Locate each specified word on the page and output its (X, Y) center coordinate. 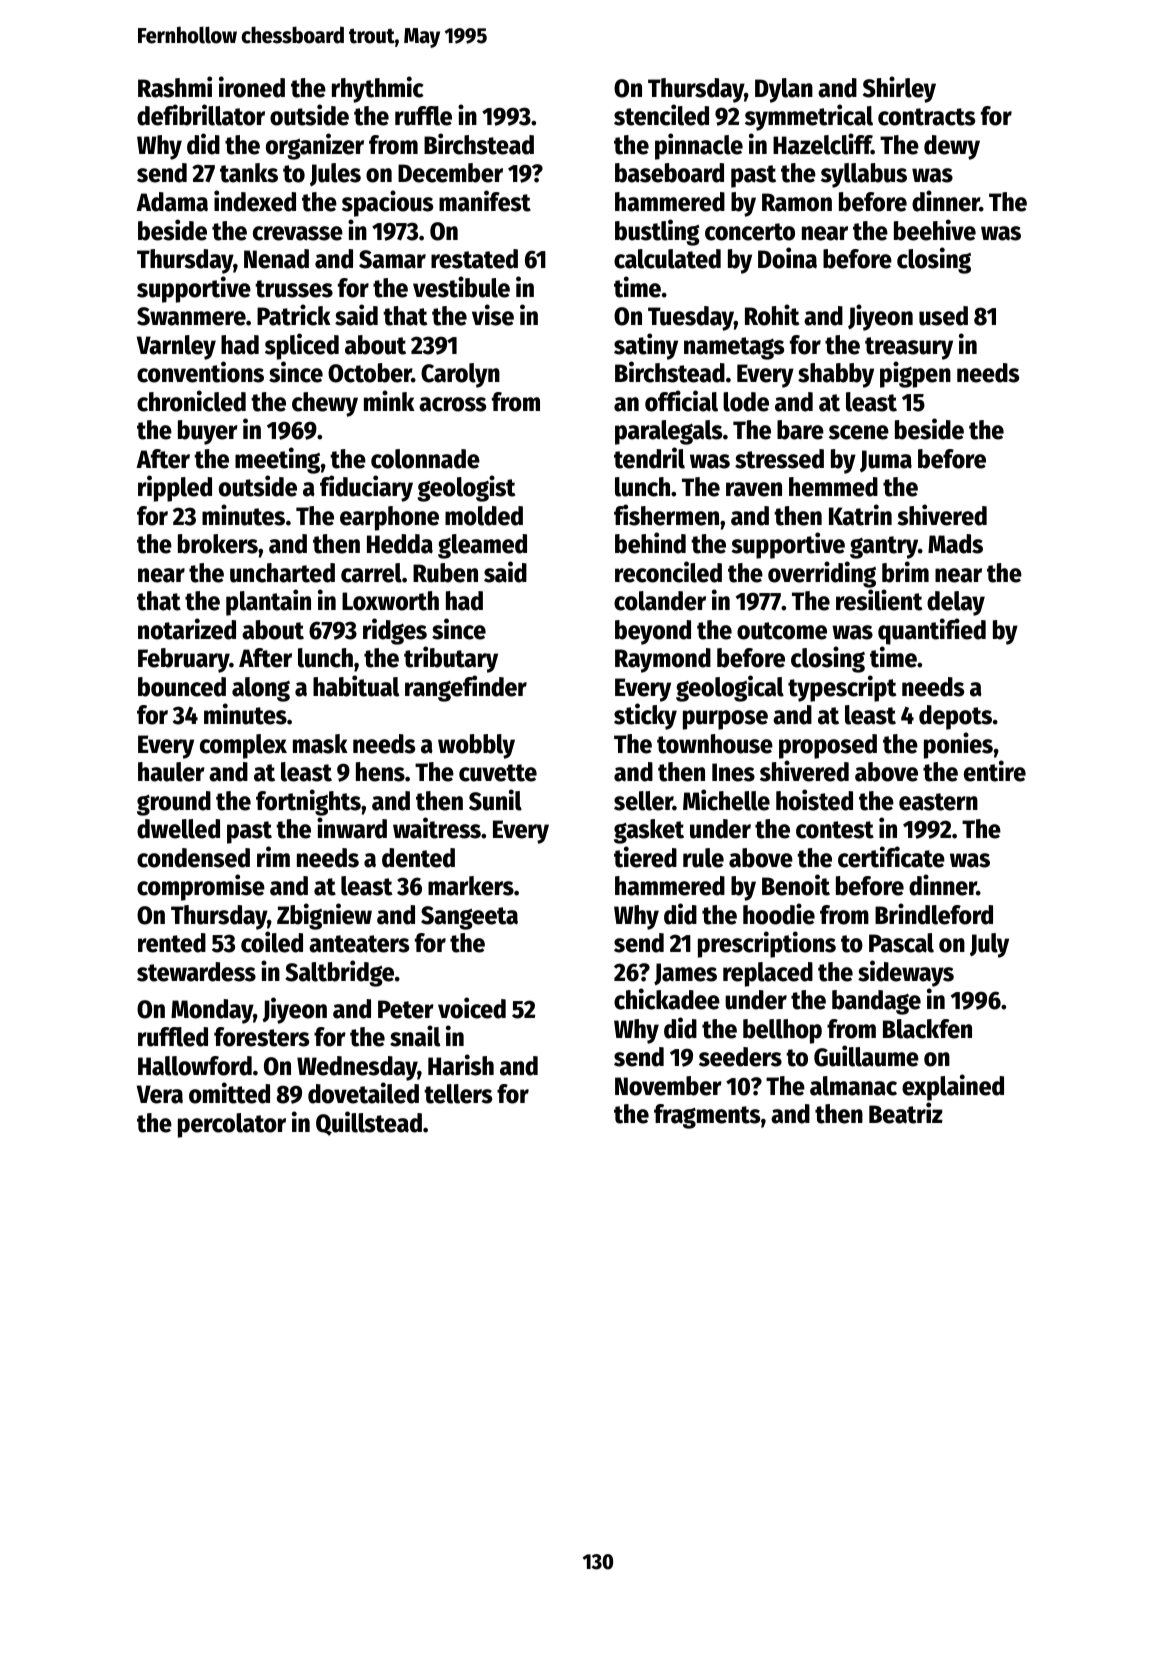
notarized (187, 629)
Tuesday (691, 318)
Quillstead (369, 1123)
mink (389, 400)
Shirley (899, 89)
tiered (645, 857)
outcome (782, 631)
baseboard (669, 173)
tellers (458, 1094)
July (989, 945)
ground (174, 803)
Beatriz (906, 1113)
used (943, 316)
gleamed (482, 546)
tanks (249, 173)
